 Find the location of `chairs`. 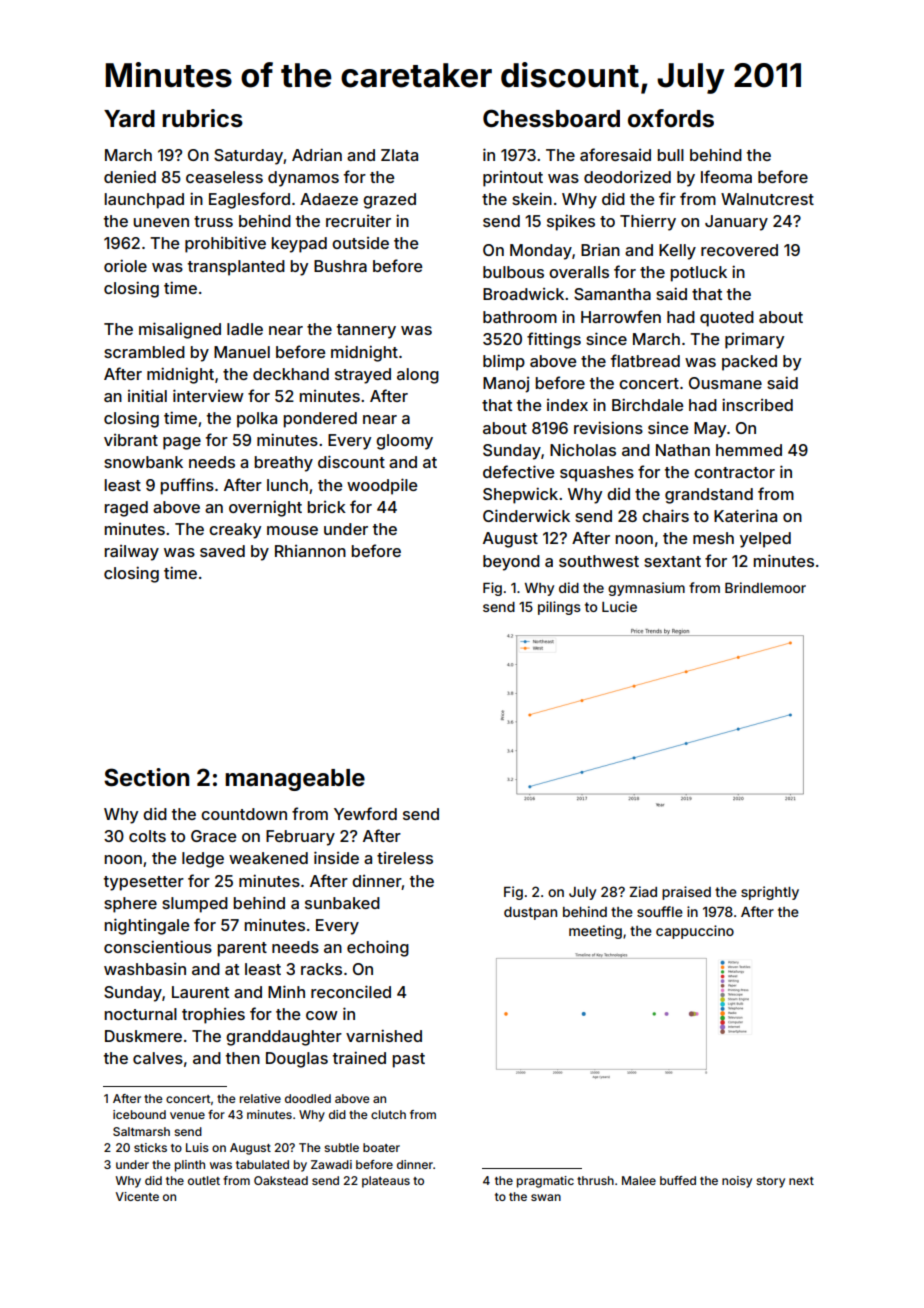

chairs is located at coordinates (665, 515).
